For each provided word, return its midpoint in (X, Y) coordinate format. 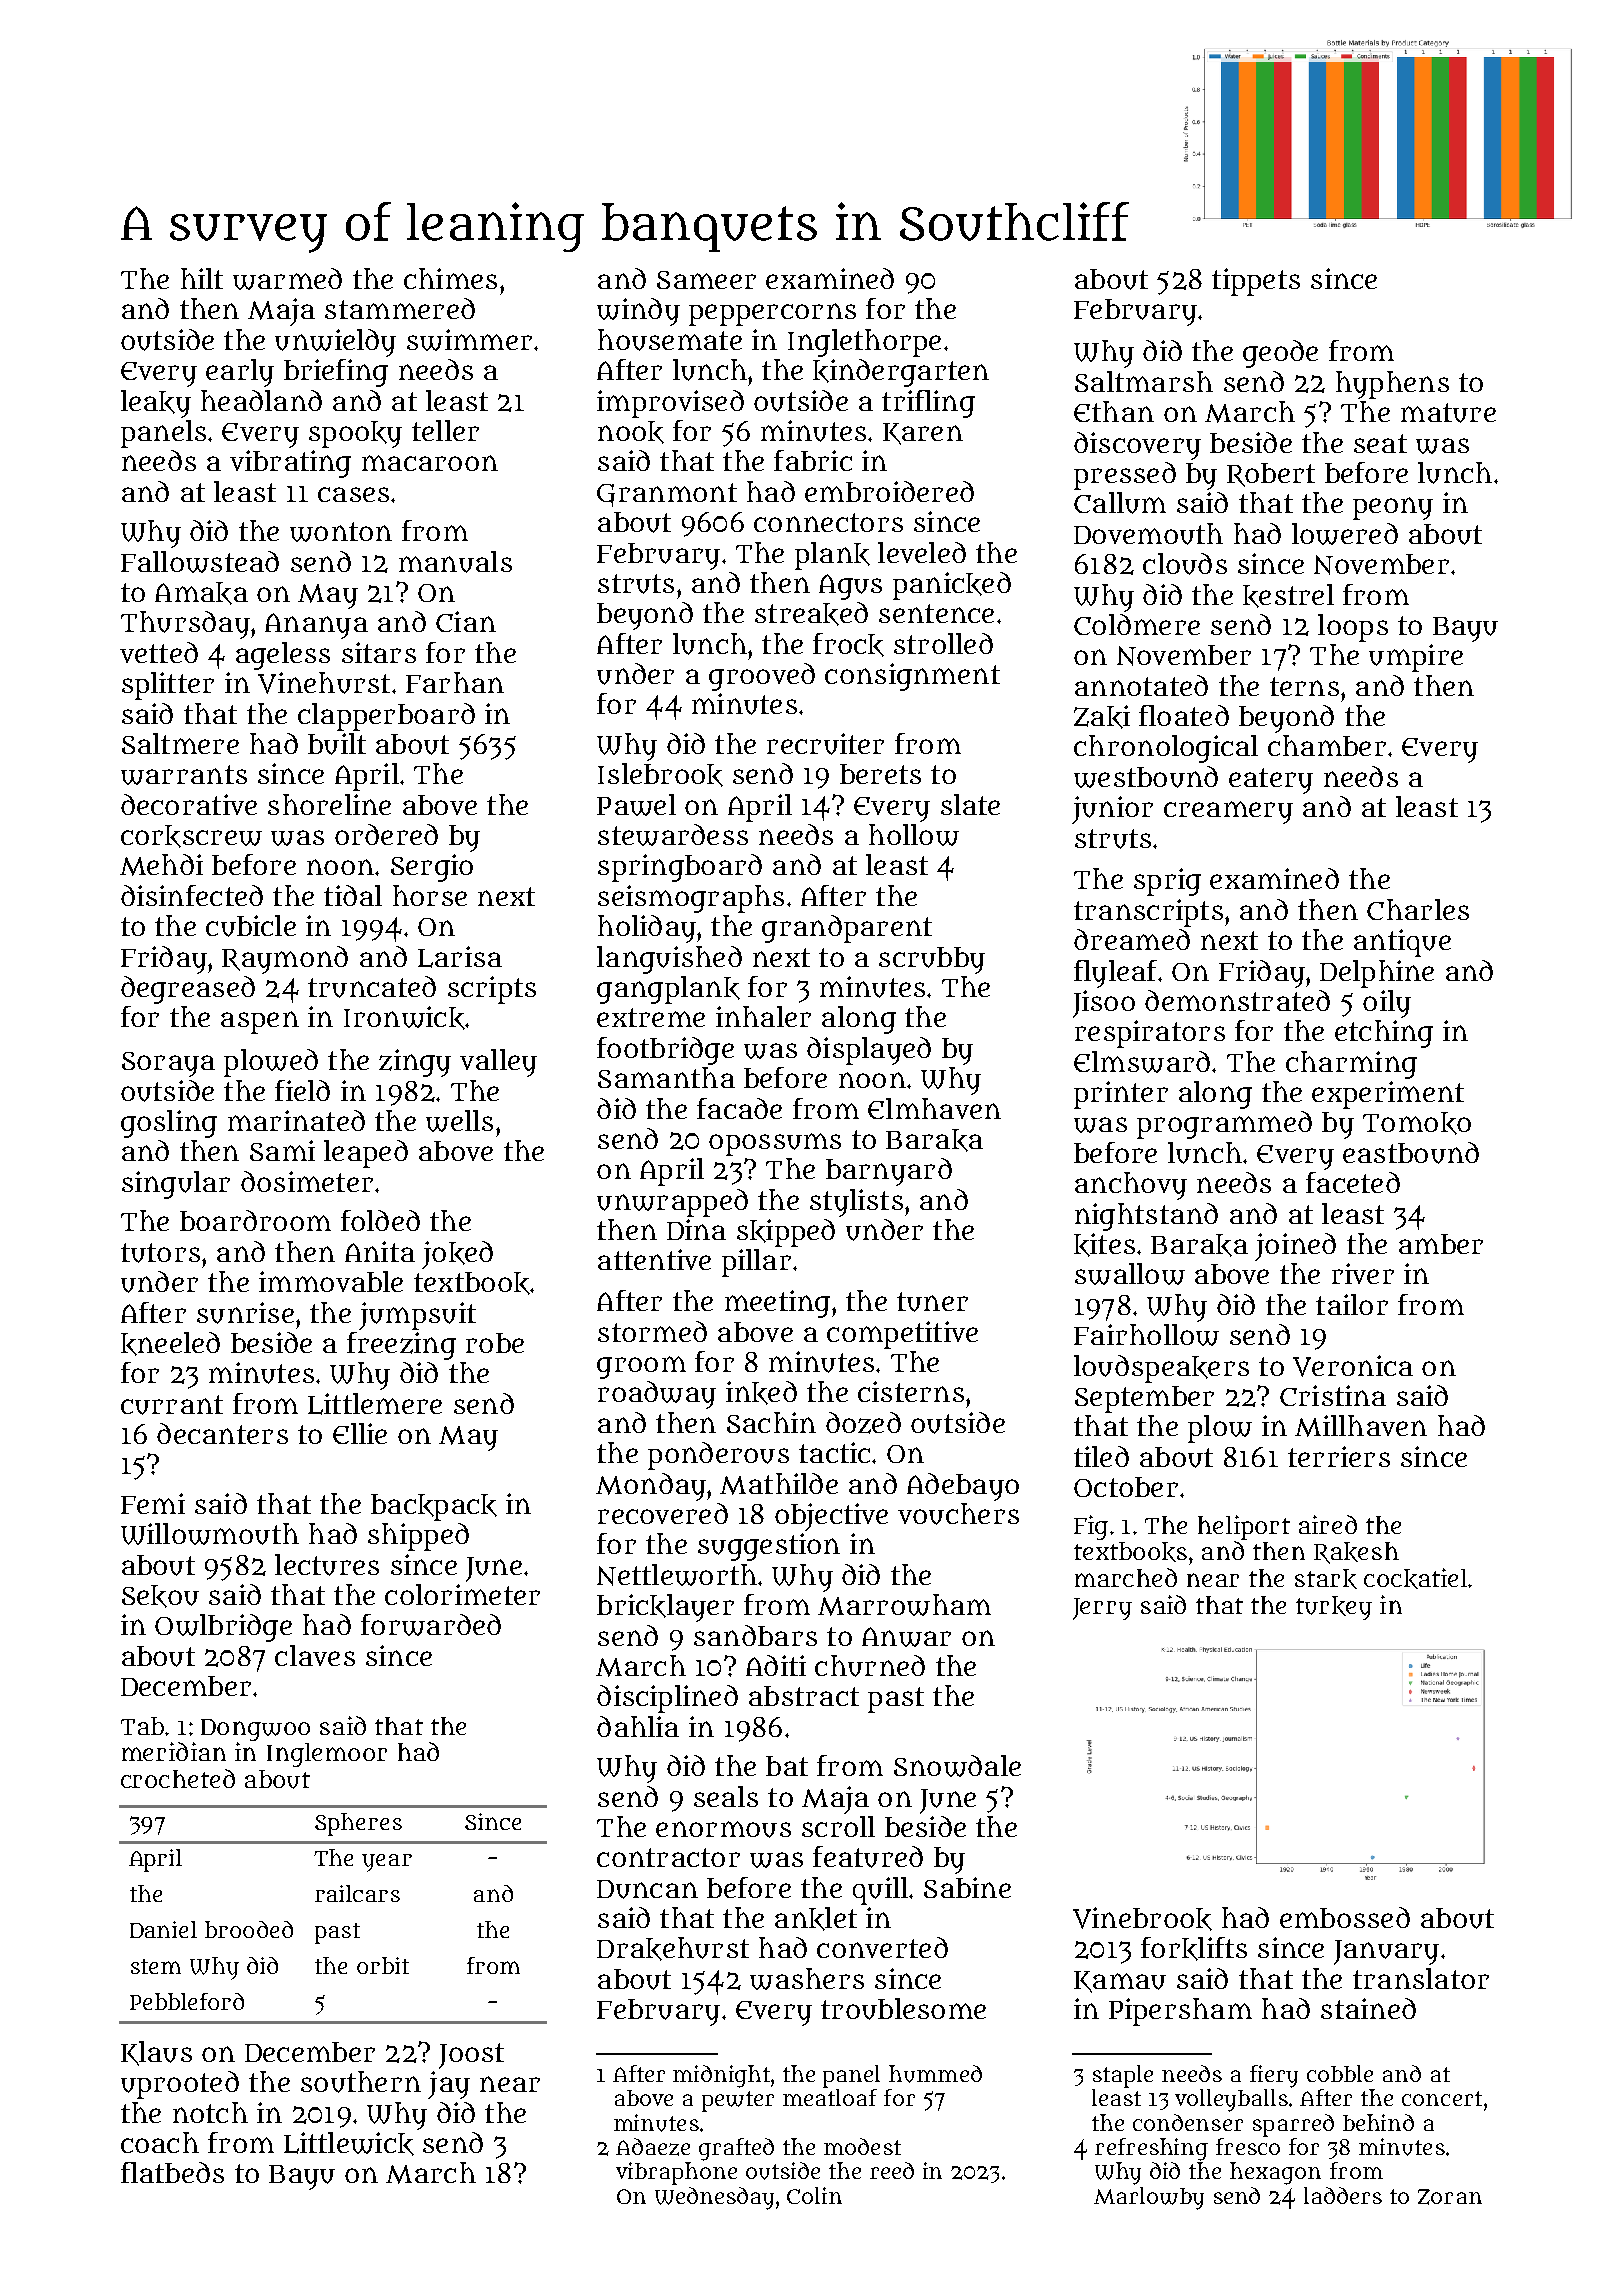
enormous (723, 1829)
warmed (287, 279)
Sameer (706, 280)
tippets (1256, 282)
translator (1421, 1978)
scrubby (932, 960)
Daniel (163, 1929)
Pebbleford (187, 2001)
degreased (188, 990)
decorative (189, 804)
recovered (663, 1513)
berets (880, 774)
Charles (1418, 909)
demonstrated (1237, 1000)
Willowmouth (210, 1534)
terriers (1339, 1456)
